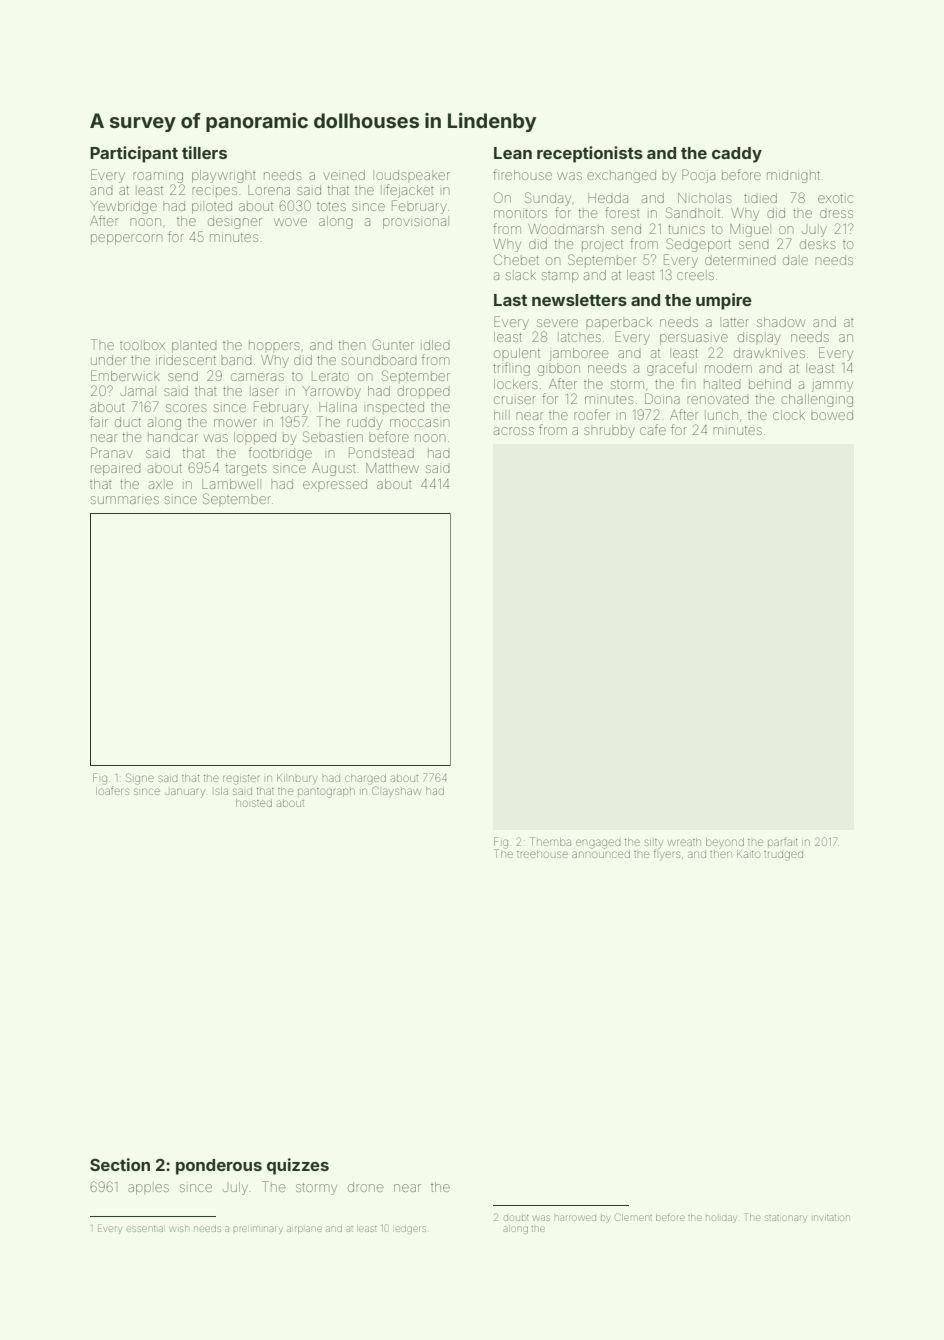 The width and height of the screenshot is (944, 1340). What do you see at coordinates (667, 855) in the screenshot?
I see `flyers` at bounding box center [667, 855].
